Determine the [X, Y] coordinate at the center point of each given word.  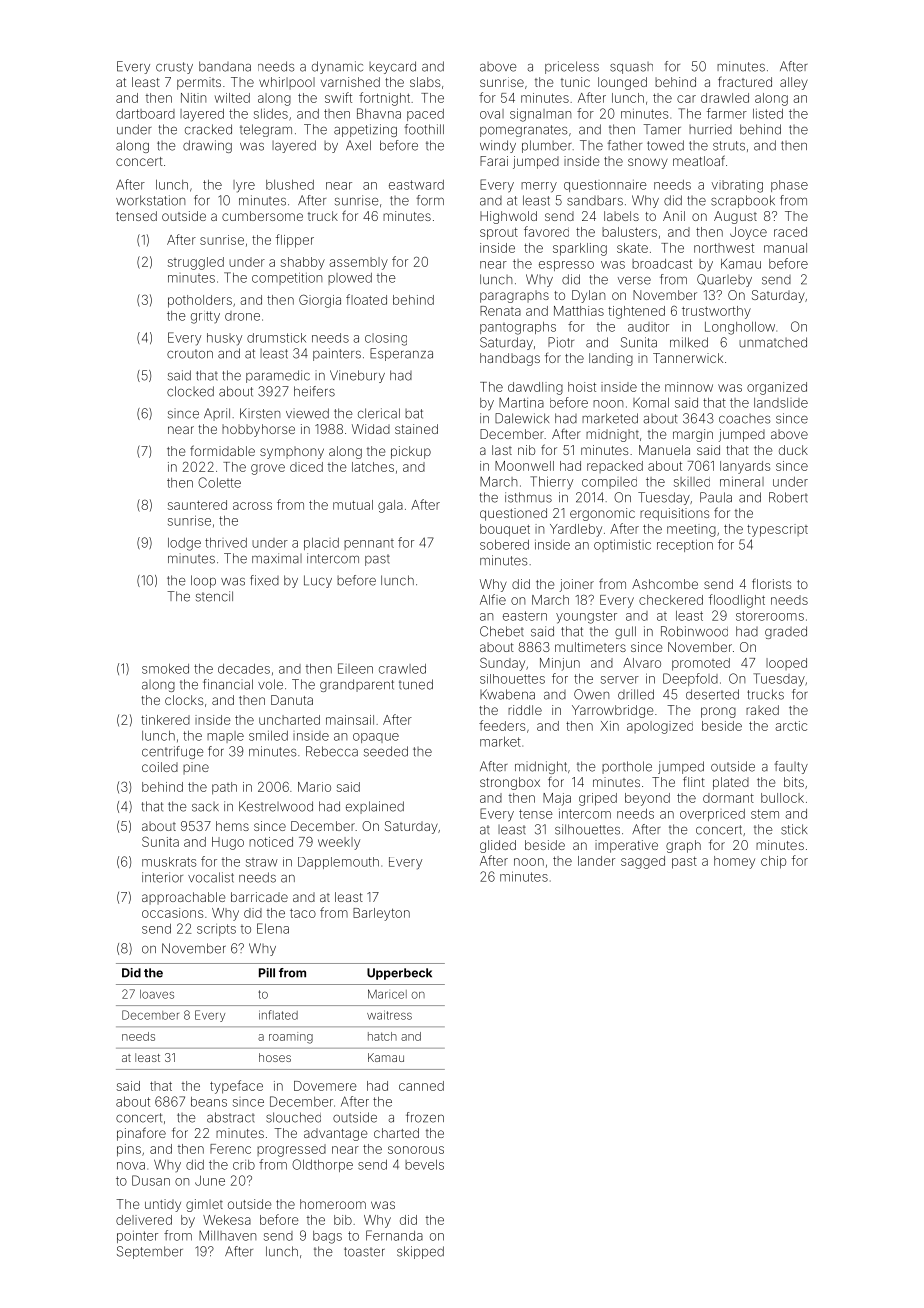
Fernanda [394, 1235]
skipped [420, 1252]
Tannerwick [688, 358]
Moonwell [524, 466]
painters [337, 354]
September [150, 1252]
